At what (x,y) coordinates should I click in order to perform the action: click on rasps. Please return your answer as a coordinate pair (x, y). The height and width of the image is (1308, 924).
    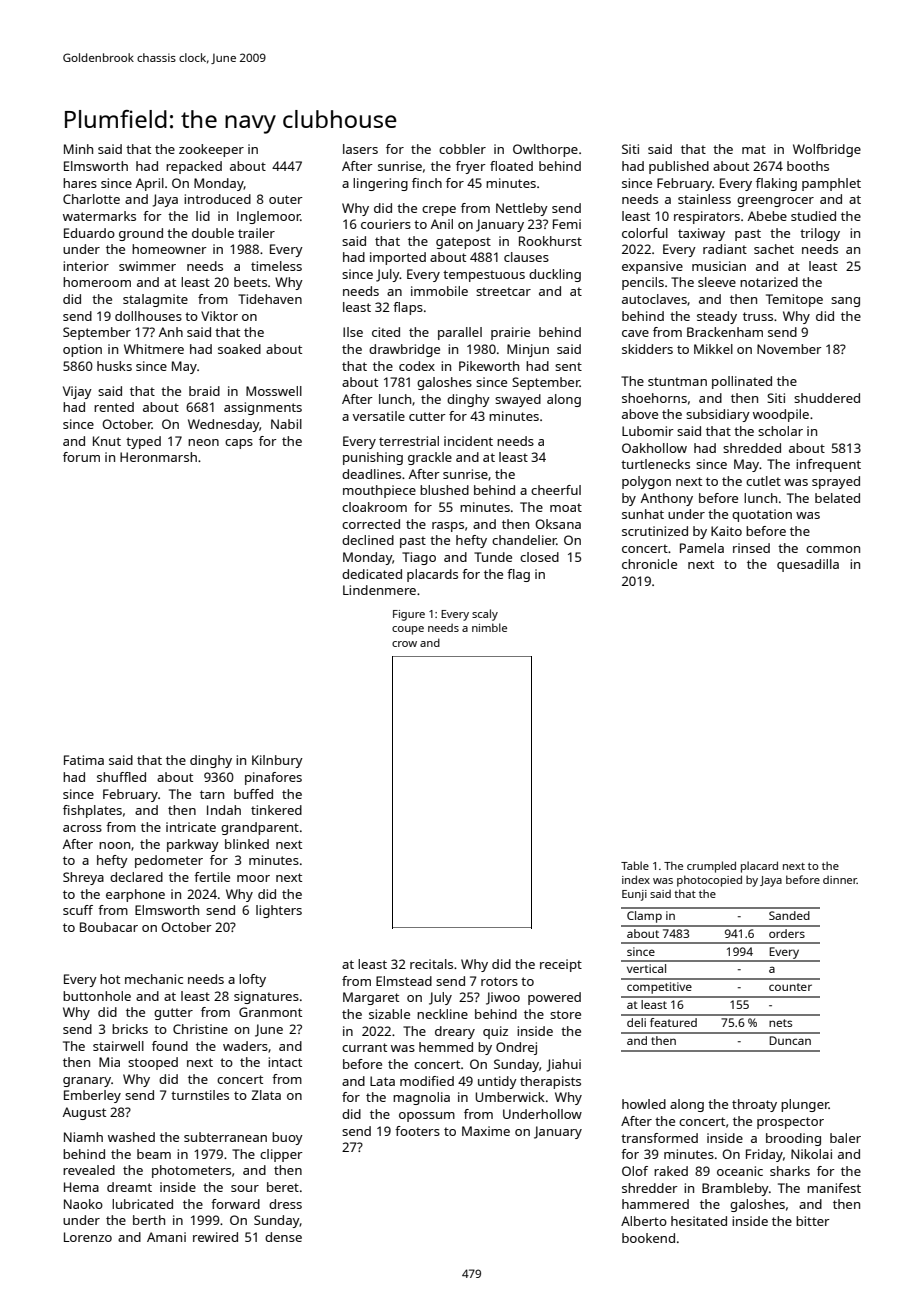
    Looking at the image, I should click on (448, 527).
